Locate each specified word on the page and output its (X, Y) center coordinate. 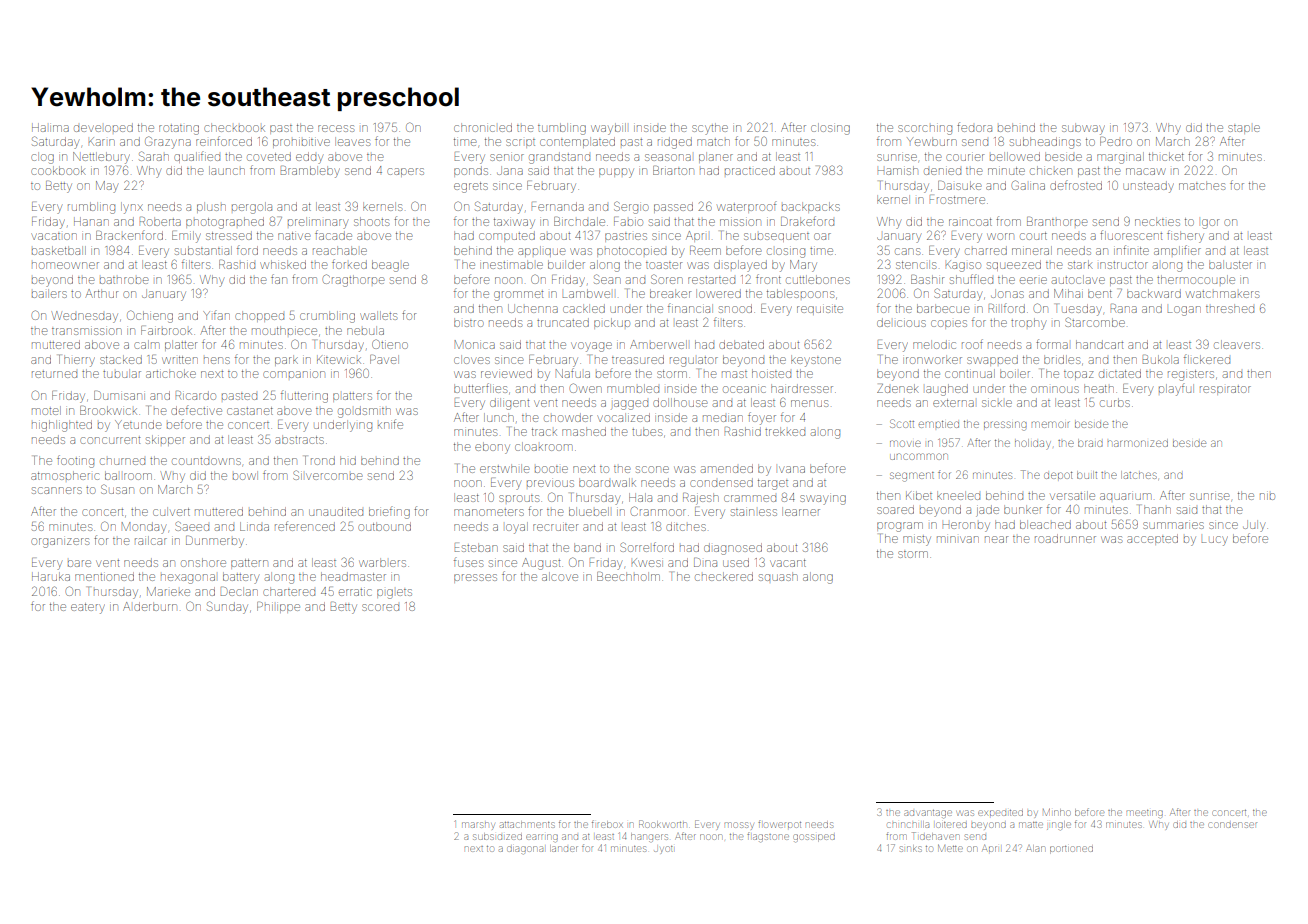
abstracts (299, 439)
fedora (974, 127)
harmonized (1138, 443)
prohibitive (301, 143)
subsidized (497, 836)
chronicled (483, 127)
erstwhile (504, 468)
